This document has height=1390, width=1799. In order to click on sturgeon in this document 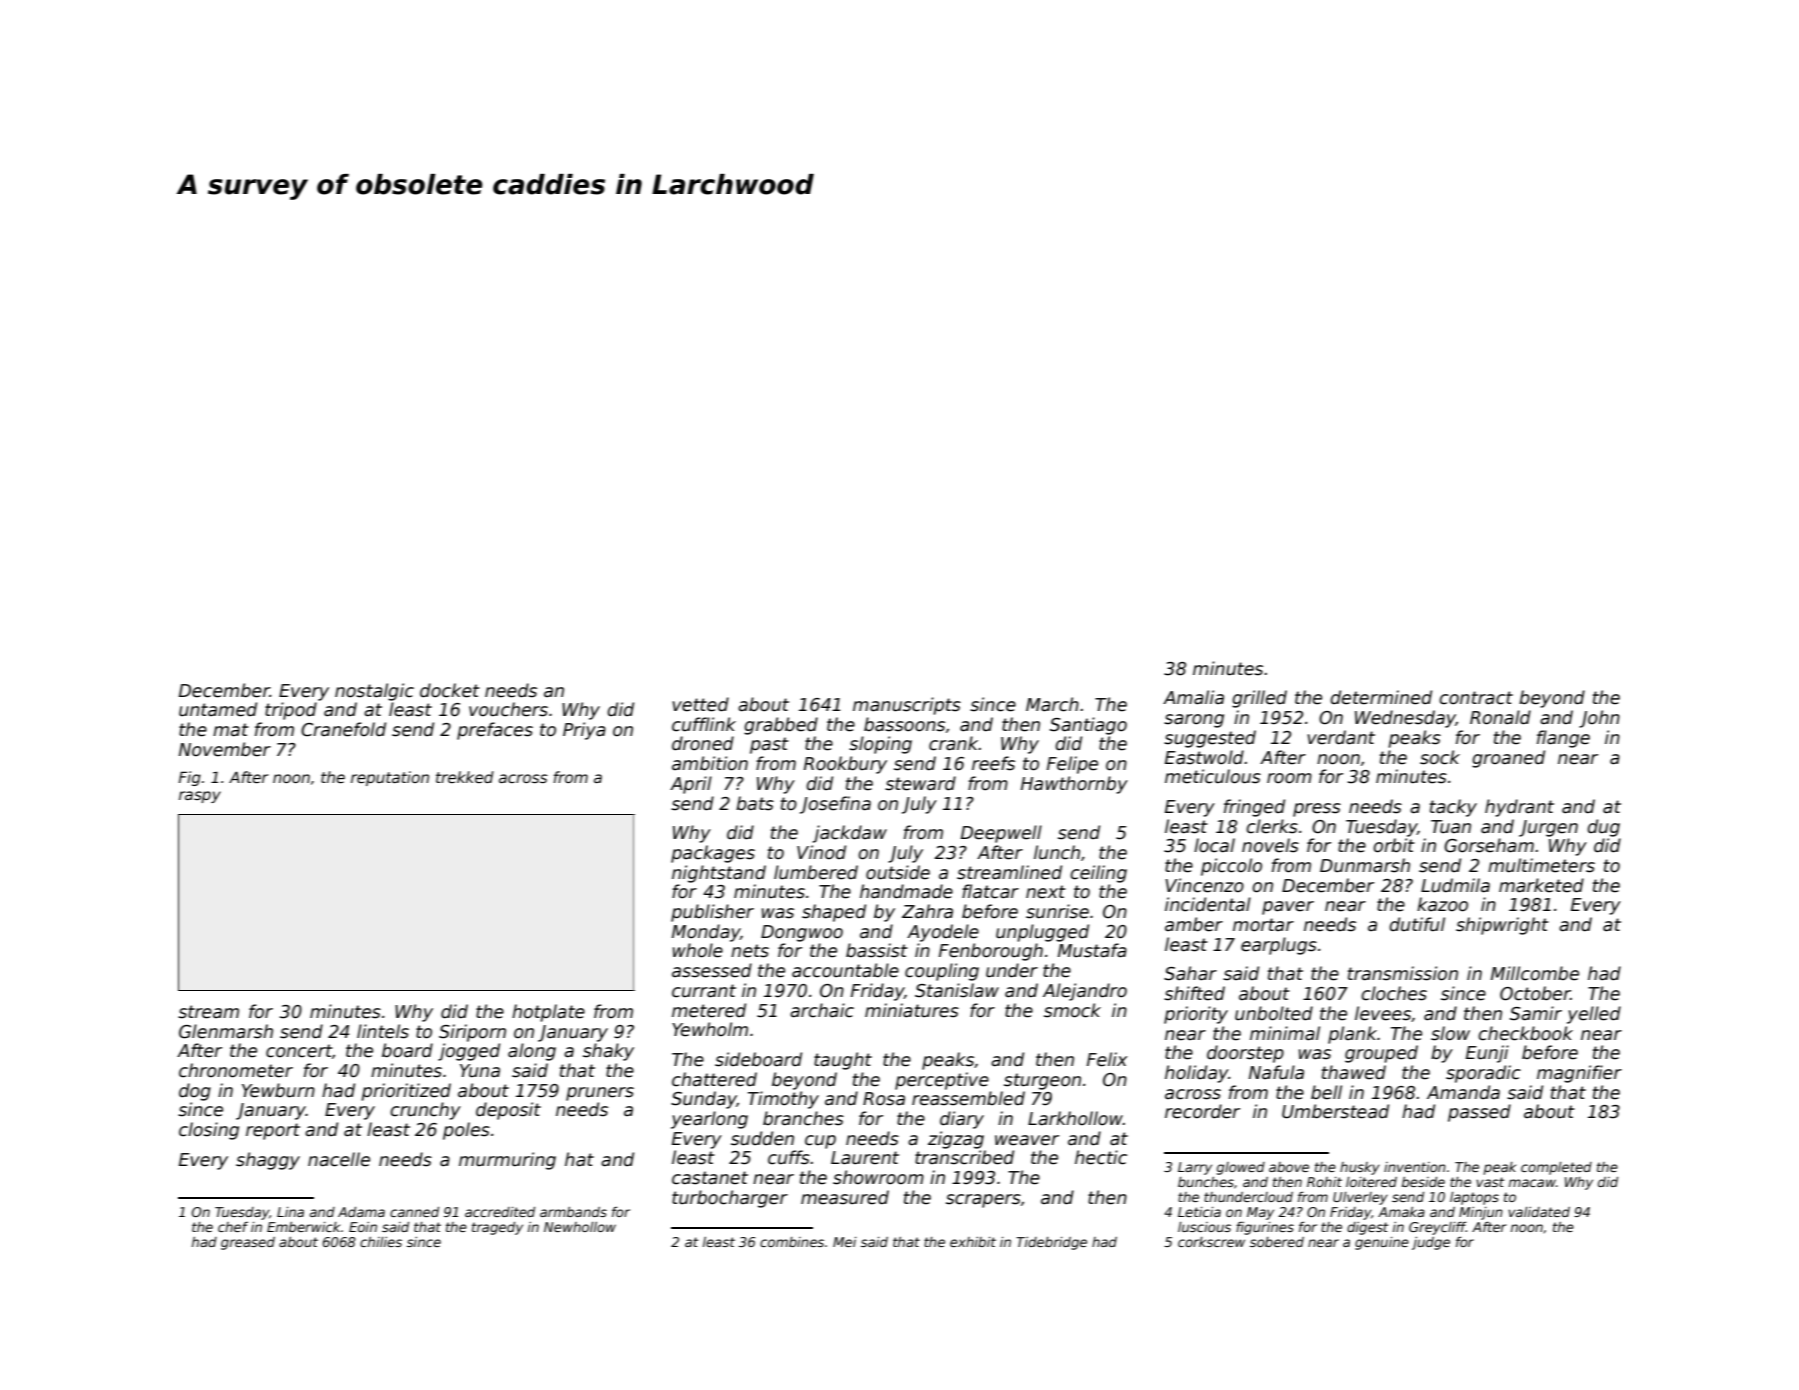, I will do `click(1042, 1081)`.
